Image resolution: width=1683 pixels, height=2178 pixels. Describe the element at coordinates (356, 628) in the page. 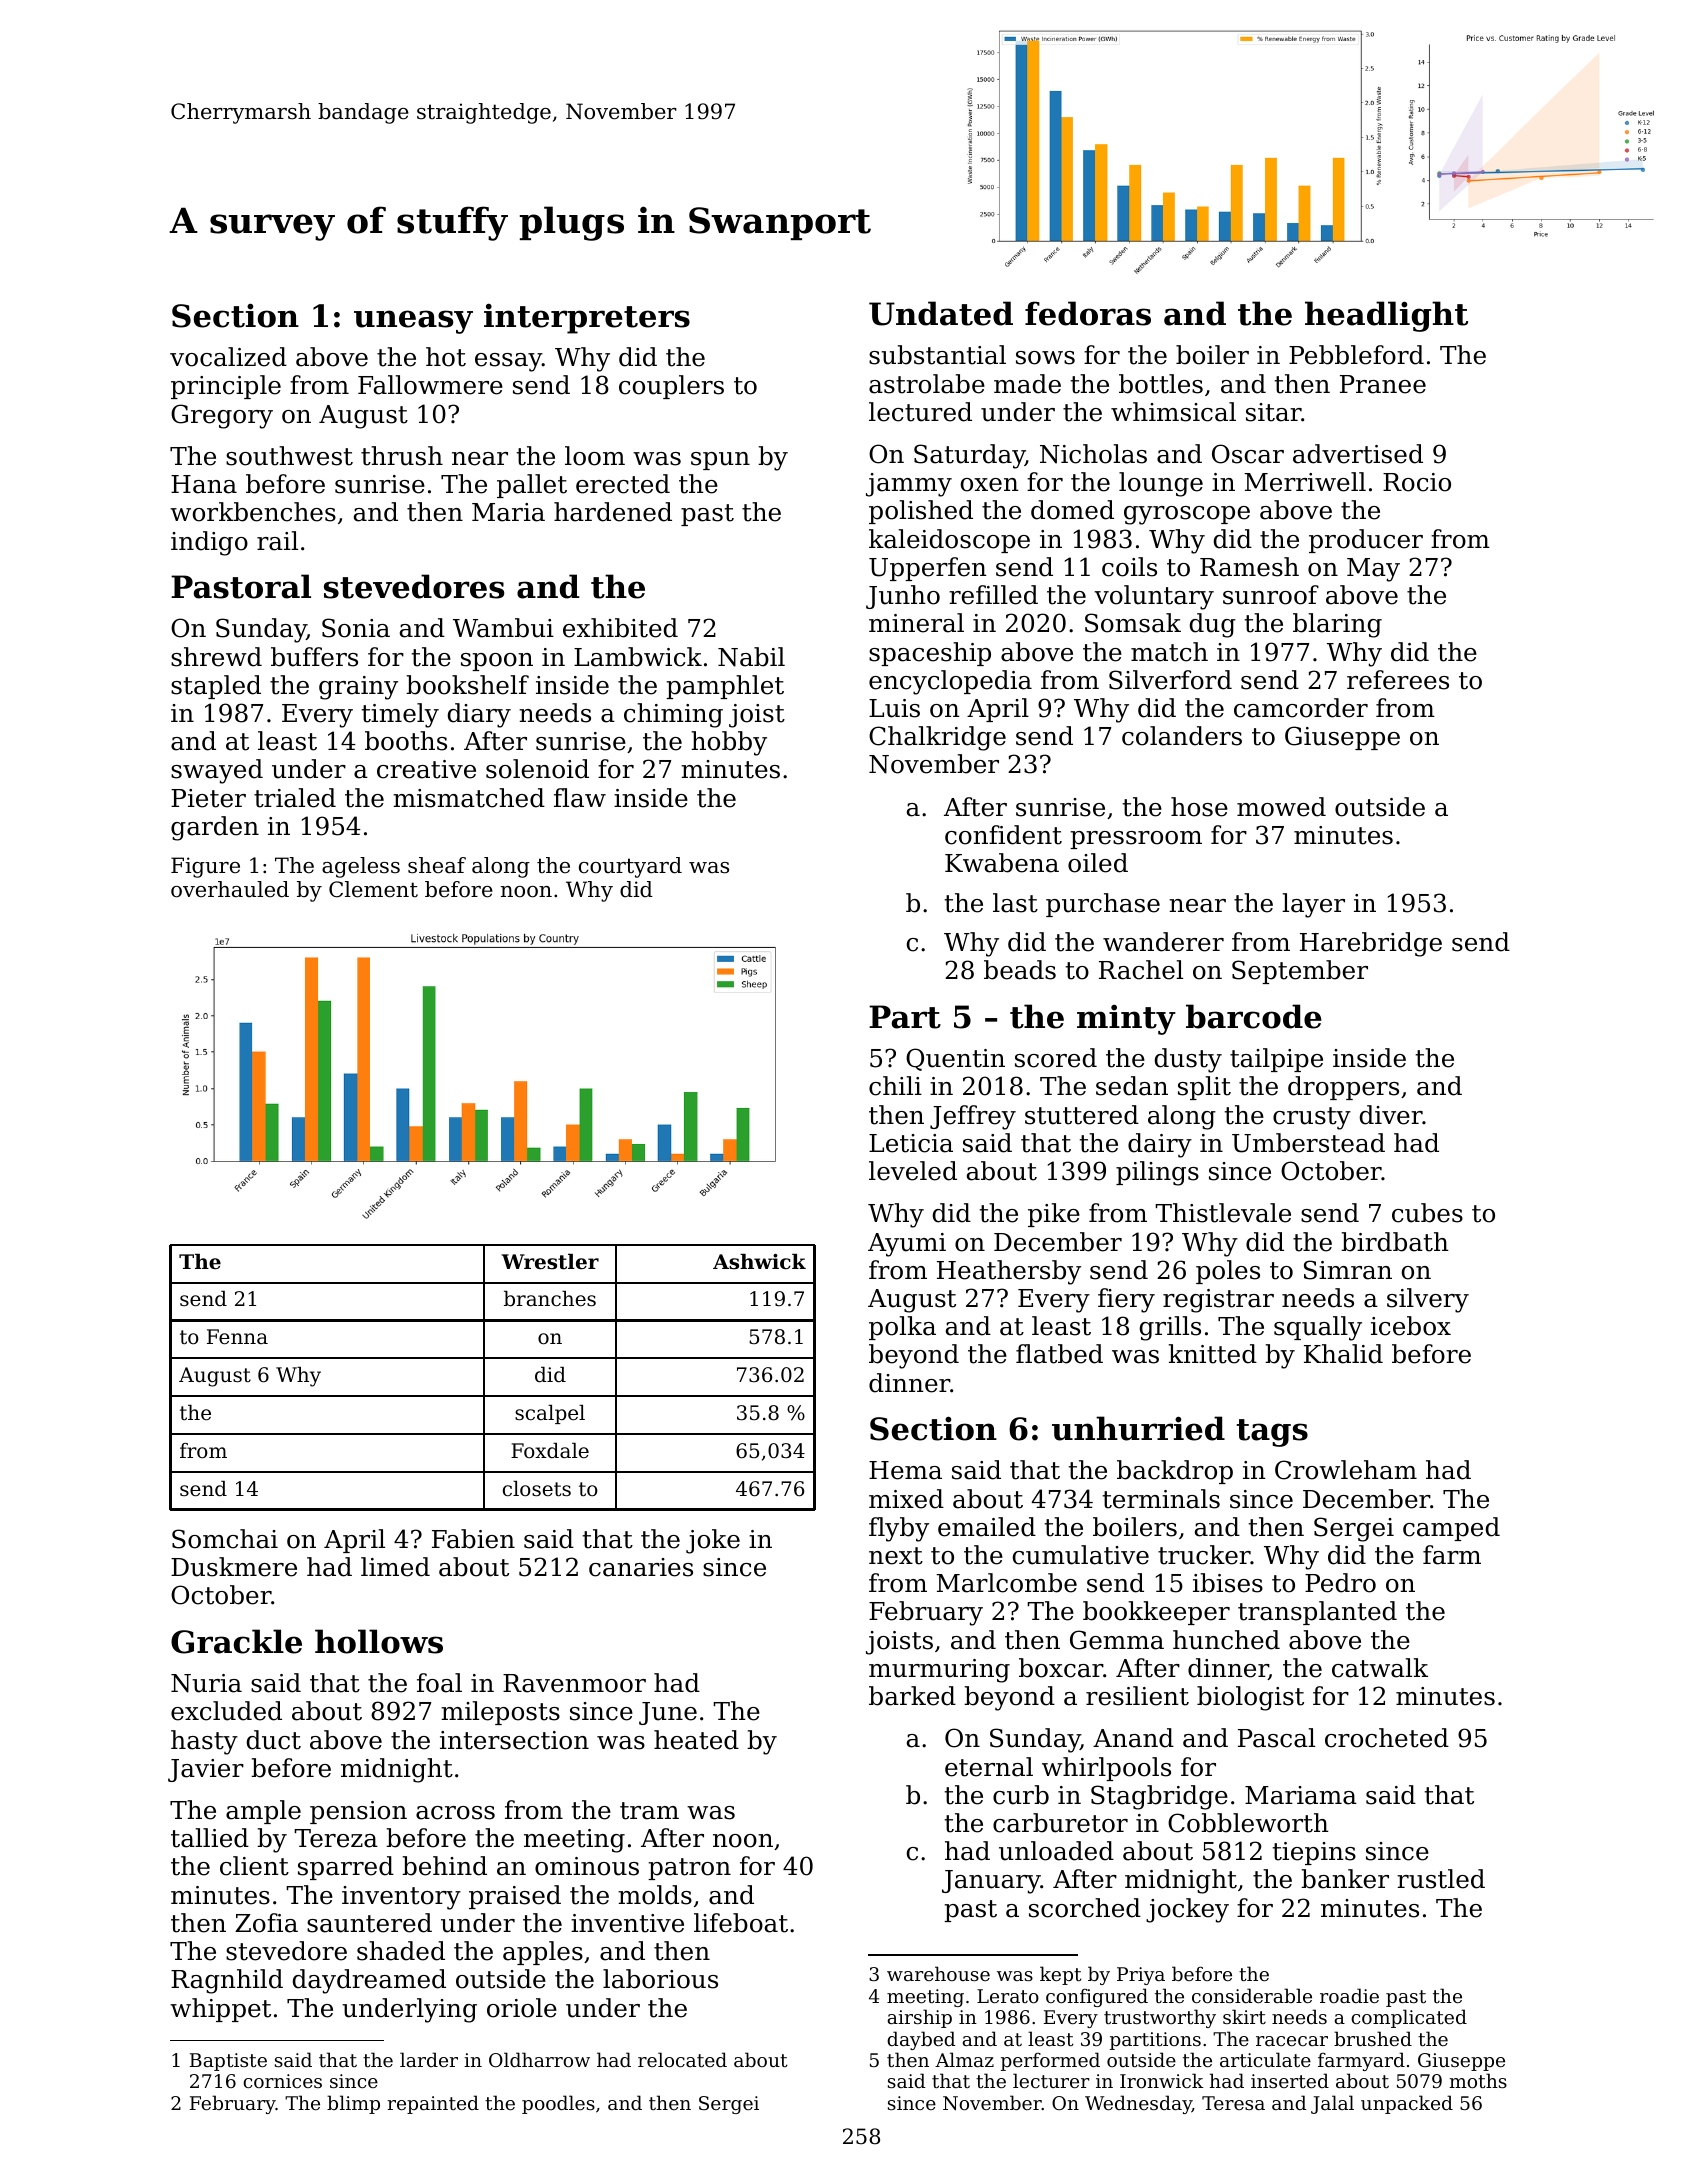

I see `Sonia` at that location.
